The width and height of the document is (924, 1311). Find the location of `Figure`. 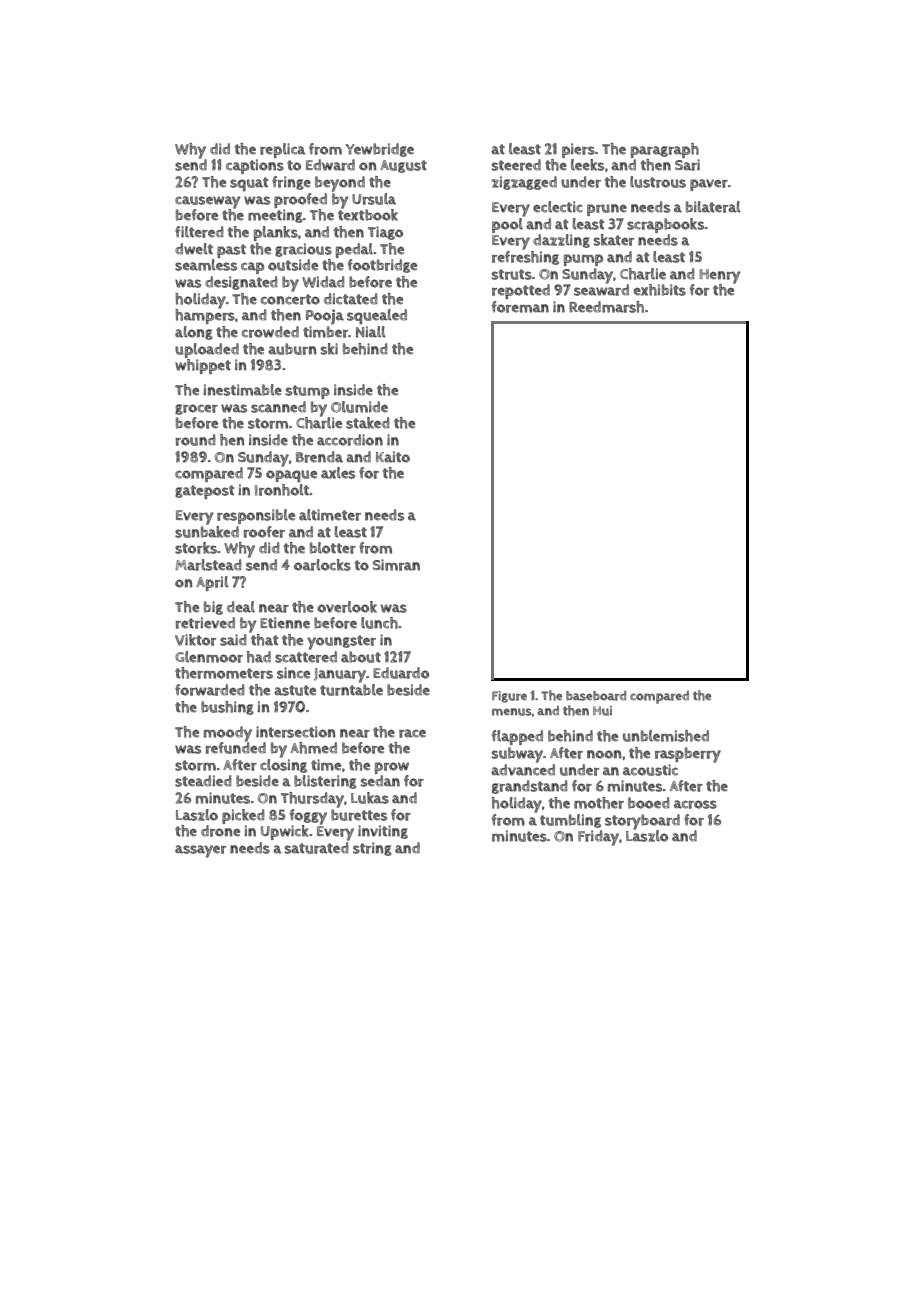

Figure is located at coordinates (509, 697).
